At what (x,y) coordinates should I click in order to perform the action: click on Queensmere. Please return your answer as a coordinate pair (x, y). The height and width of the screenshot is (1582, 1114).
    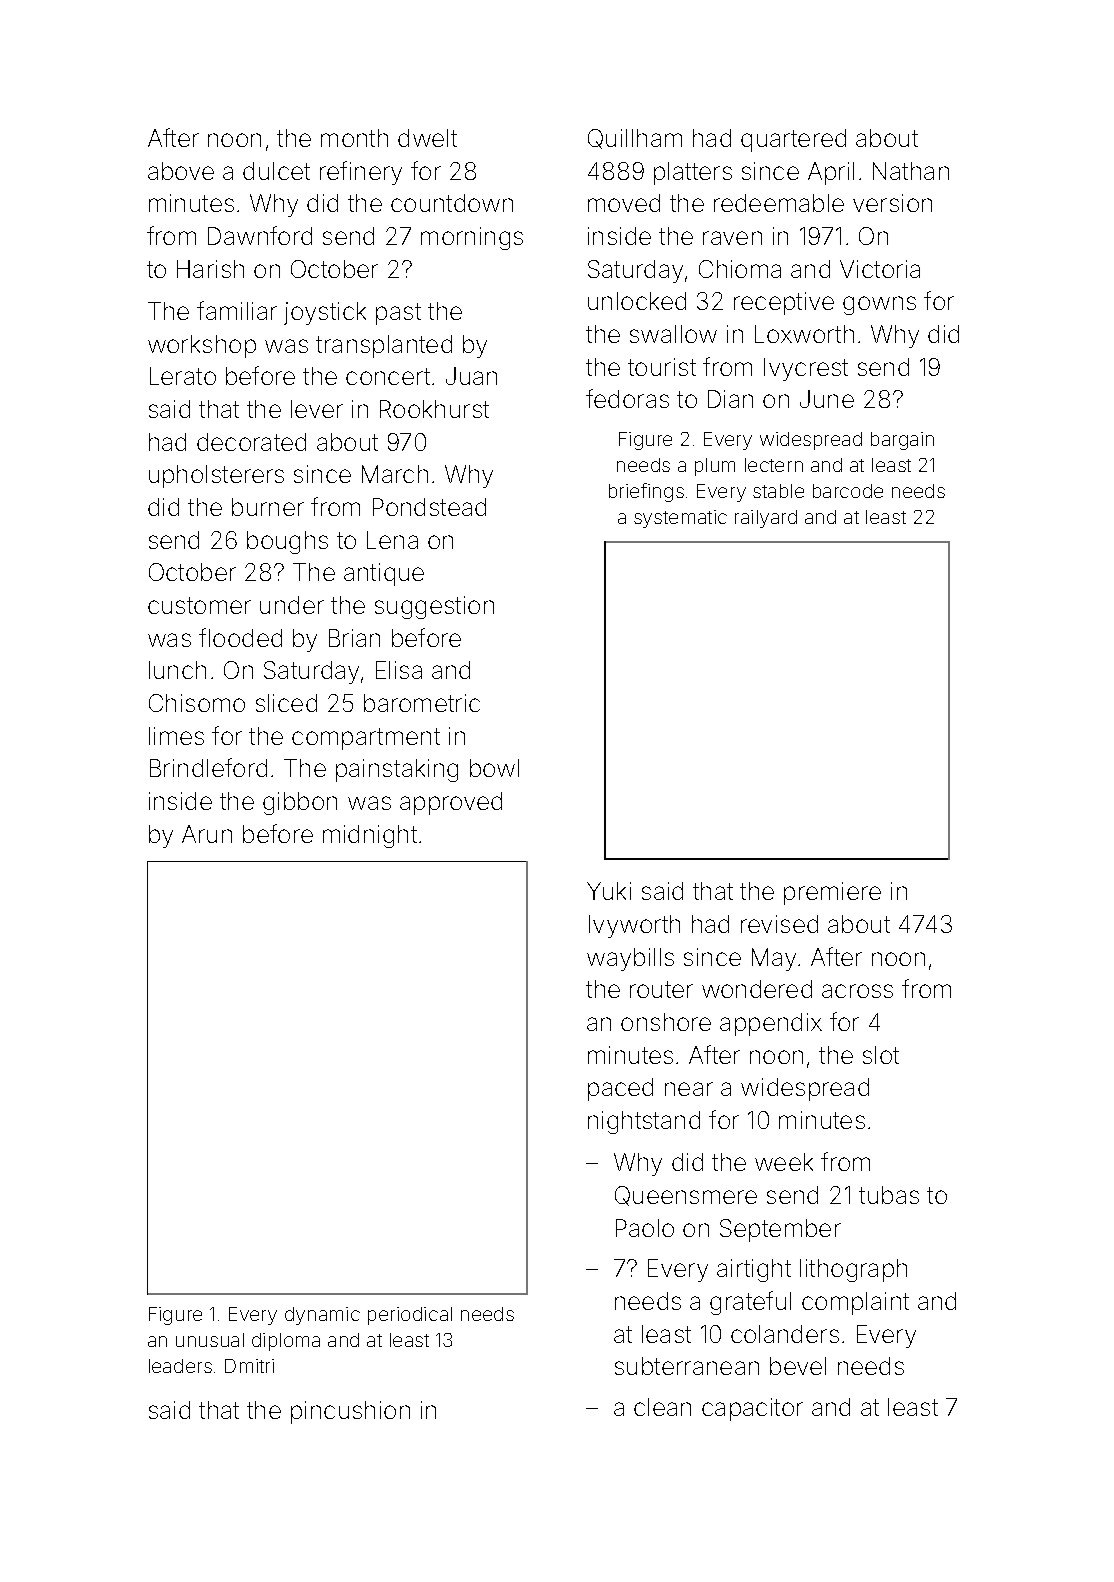
    Looking at the image, I should click on (686, 1196).
